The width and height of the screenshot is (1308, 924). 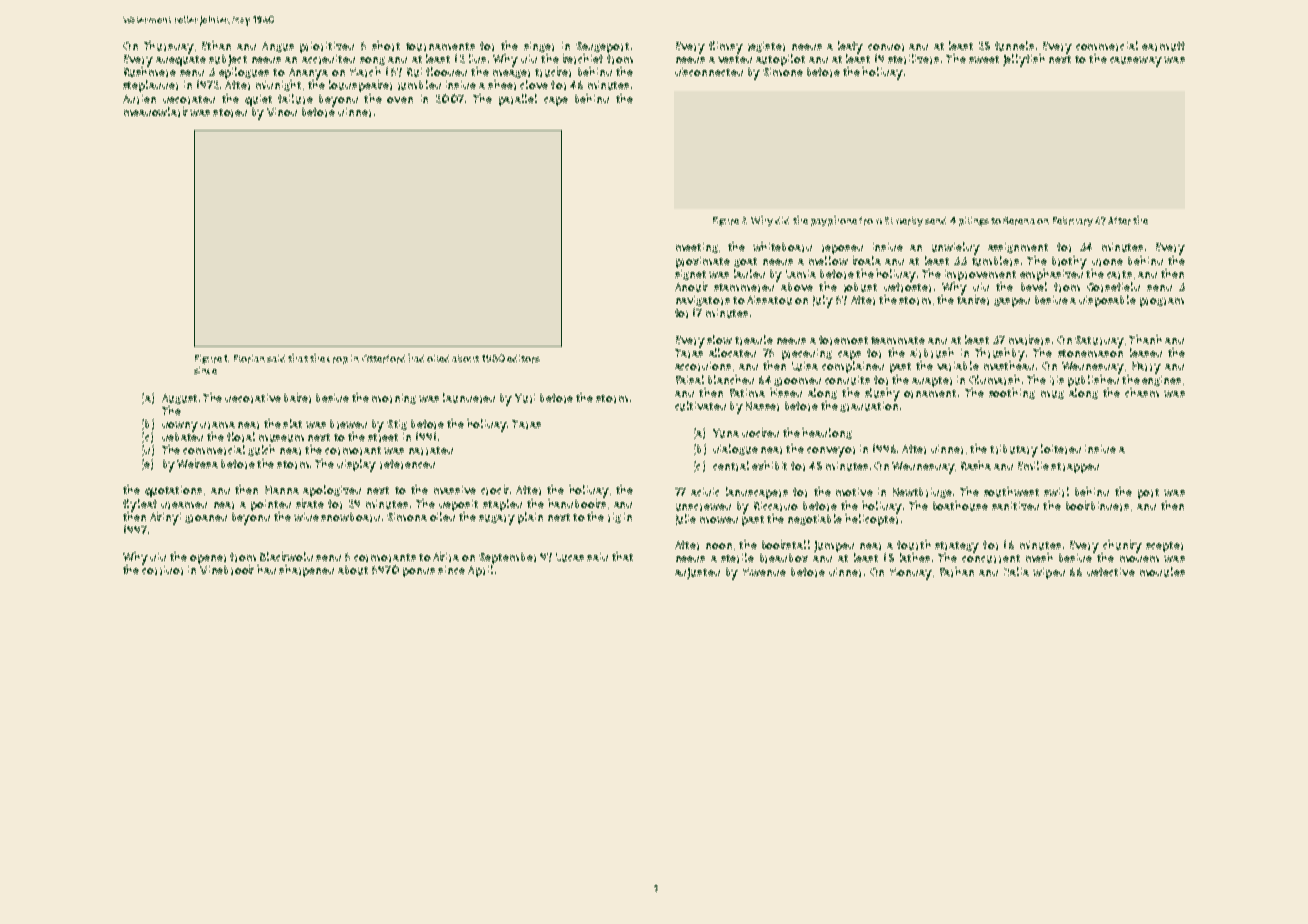 What do you see at coordinates (783, 72) in the screenshot?
I see `Simone` at bounding box center [783, 72].
